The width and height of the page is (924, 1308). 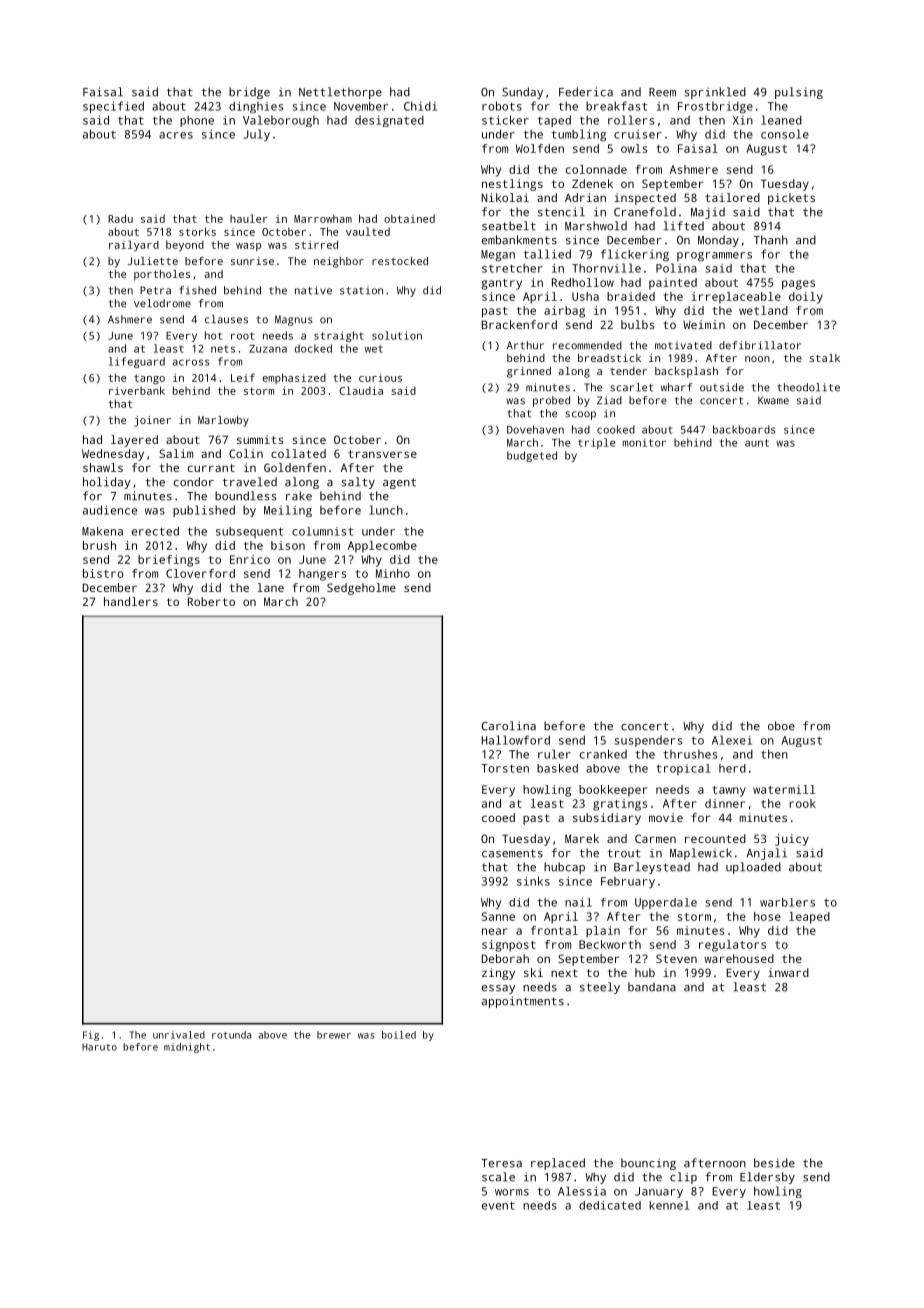 What do you see at coordinates (523, 1002) in the page?
I see `appointments` at bounding box center [523, 1002].
